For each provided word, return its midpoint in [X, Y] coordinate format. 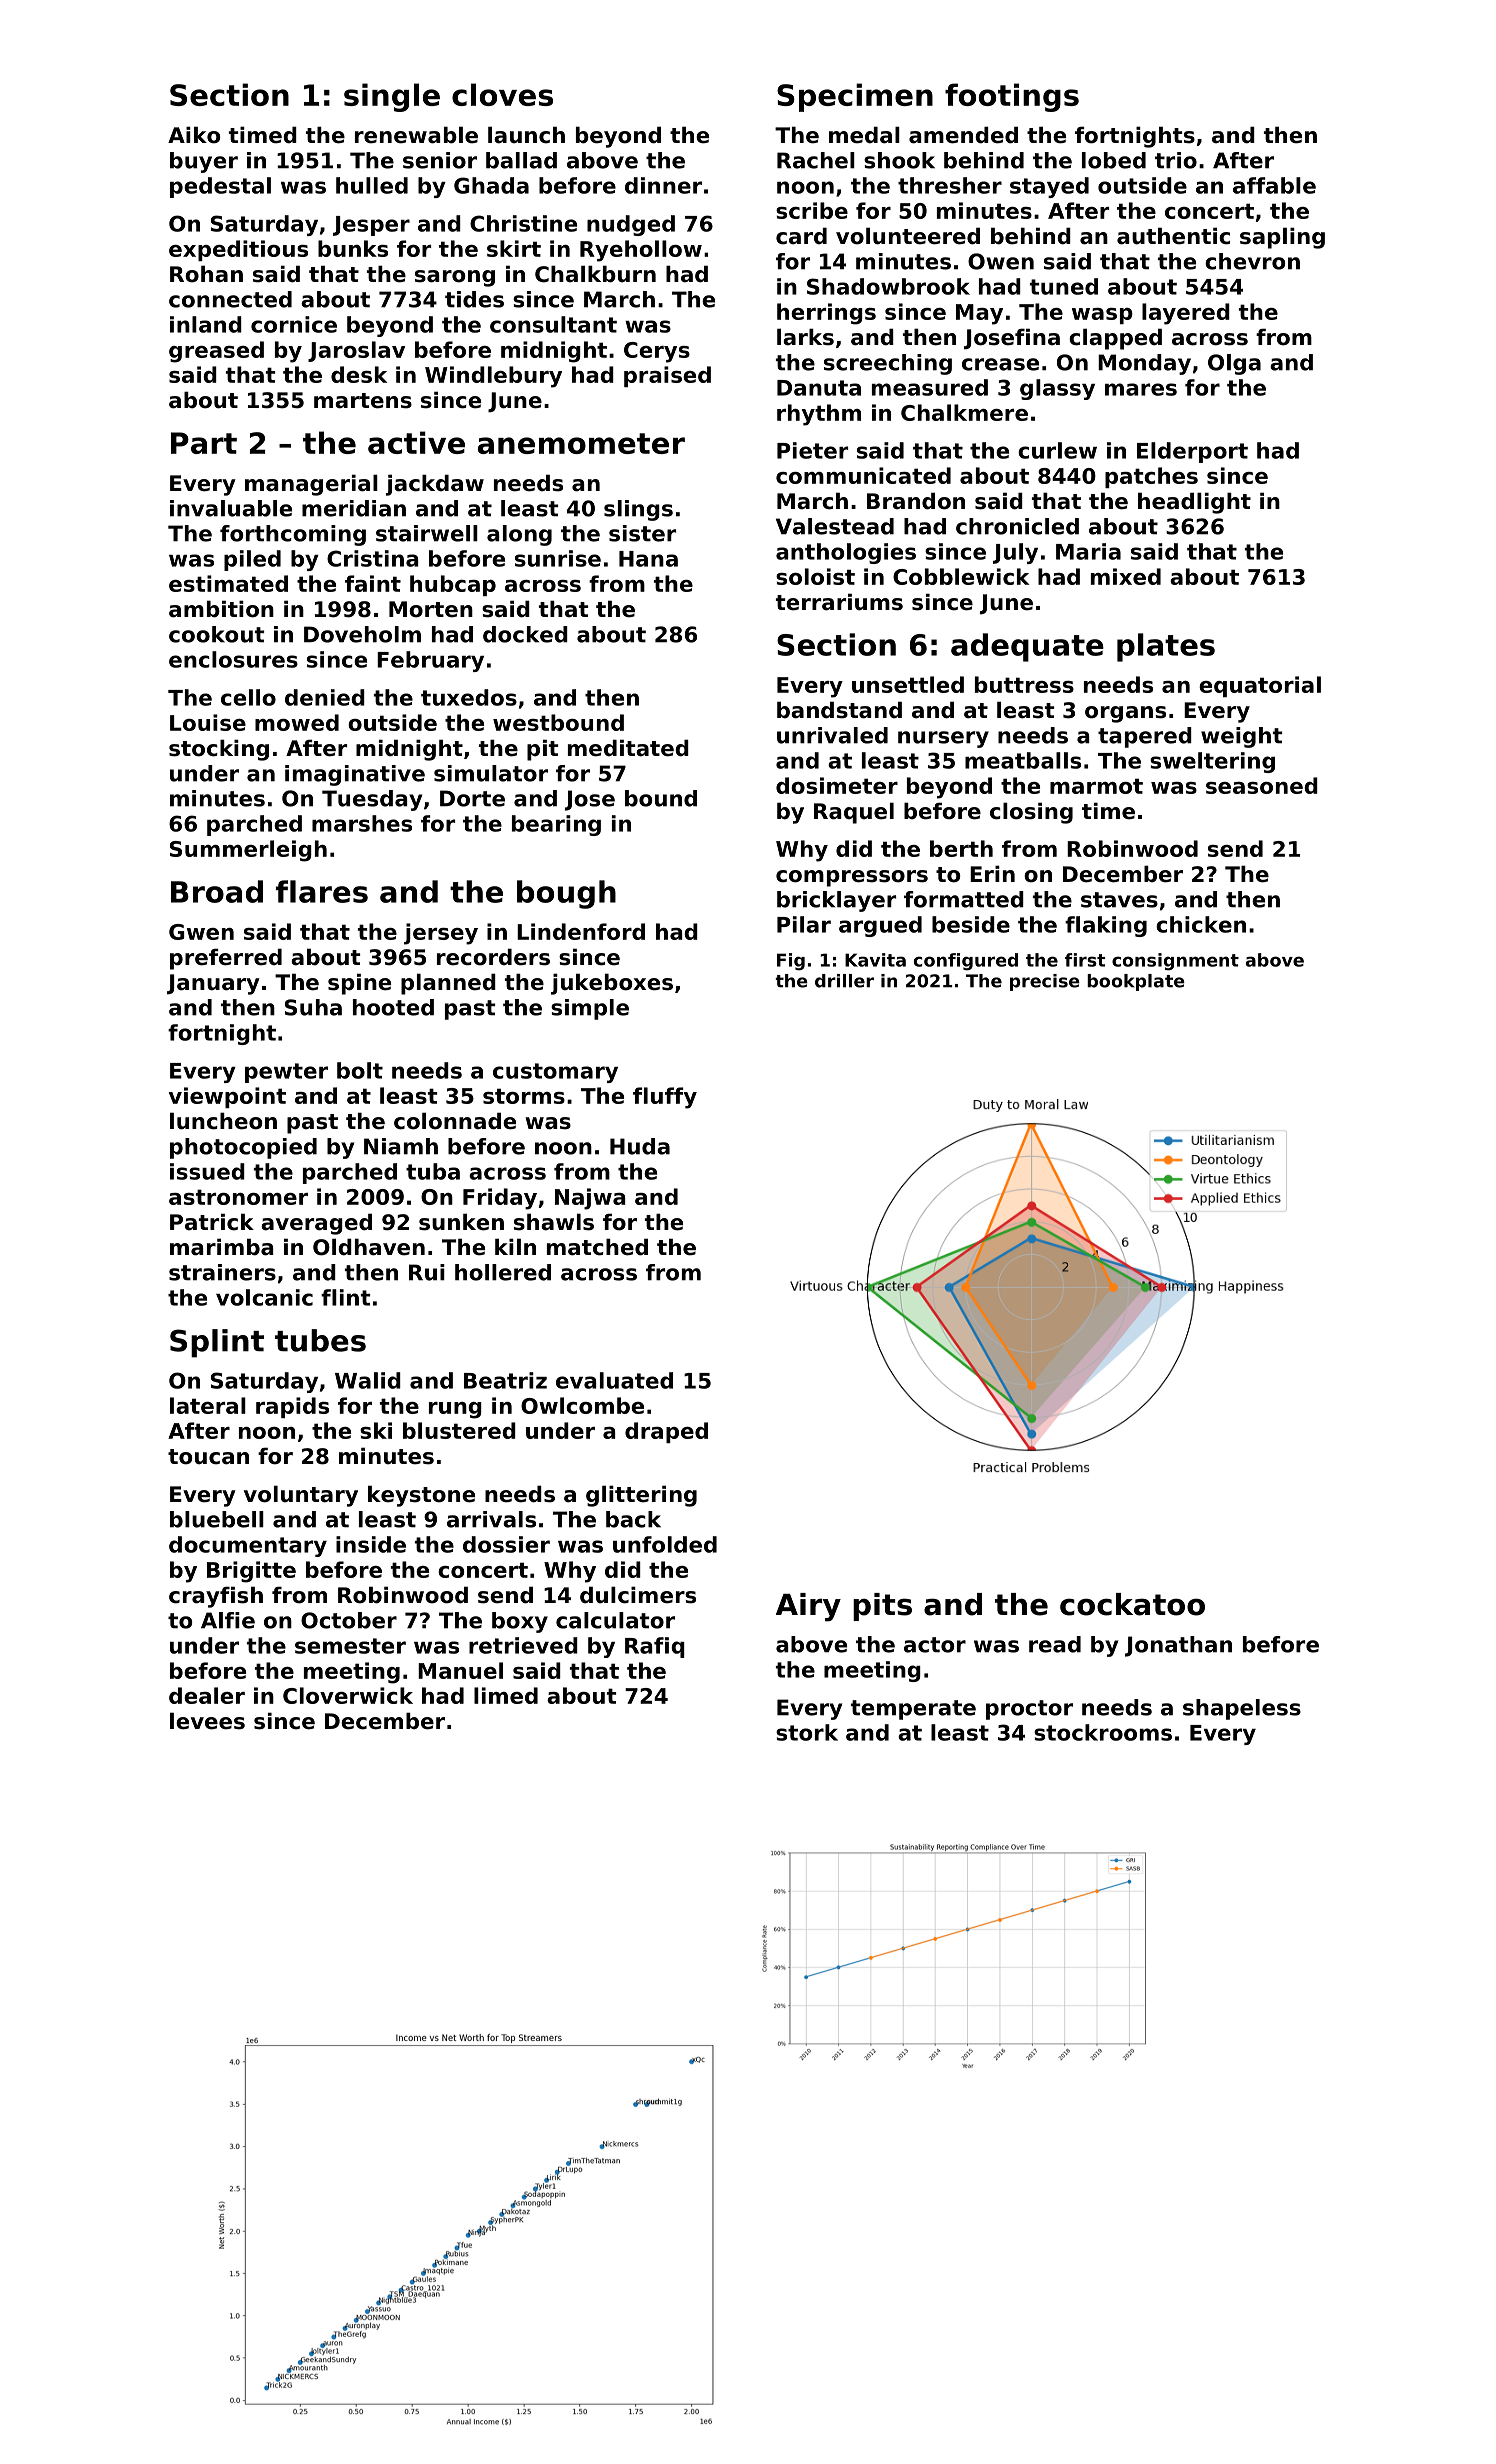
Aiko [194, 135]
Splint [217, 1343]
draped [666, 1432]
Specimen [855, 97]
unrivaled [832, 735]
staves [1119, 900]
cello [248, 697]
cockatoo [1132, 1604]
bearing [556, 825]
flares [322, 891]
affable [1274, 185]
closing [1031, 813]
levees [207, 1721]
